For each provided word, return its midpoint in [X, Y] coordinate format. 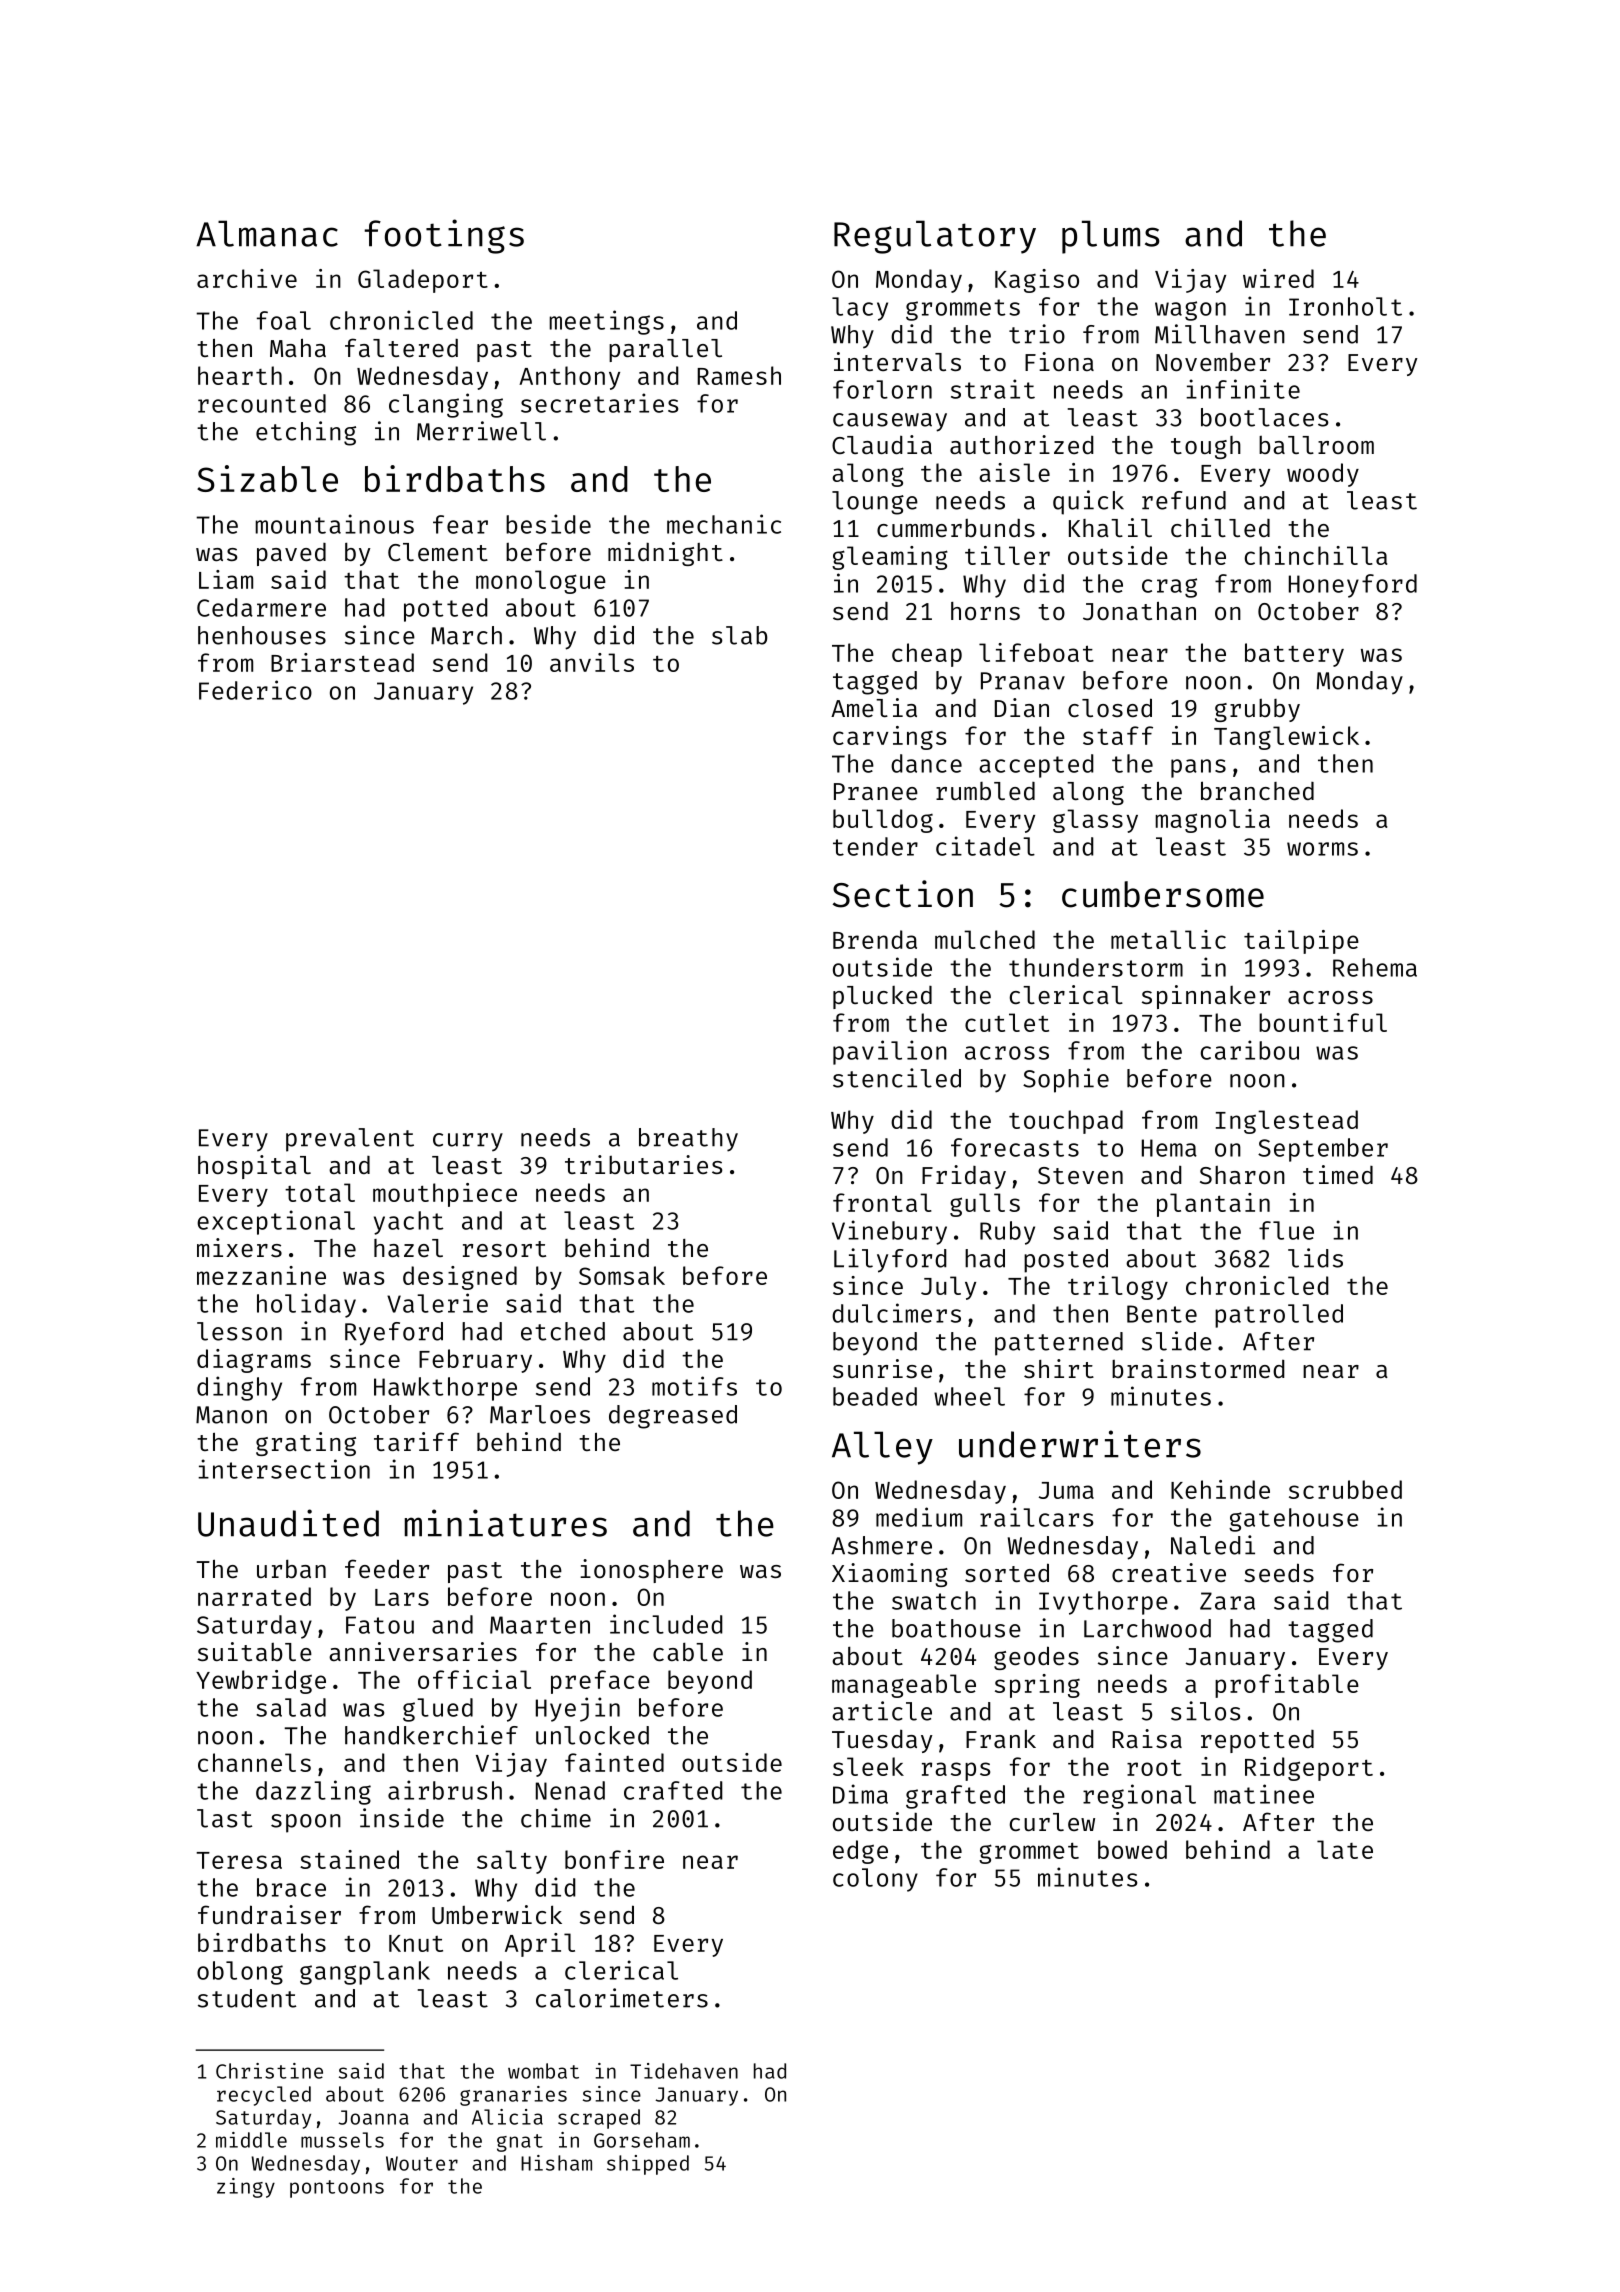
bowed [1132, 1849]
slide [1177, 1341]
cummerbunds [956, 528]
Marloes [540, 1414]
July [948, 1288]
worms [1322, 849]
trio [1037, 334]
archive [247, 278]
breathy [688, 1140]
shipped [648, 2165]
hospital [254, 1167]
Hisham [556, 2163]
